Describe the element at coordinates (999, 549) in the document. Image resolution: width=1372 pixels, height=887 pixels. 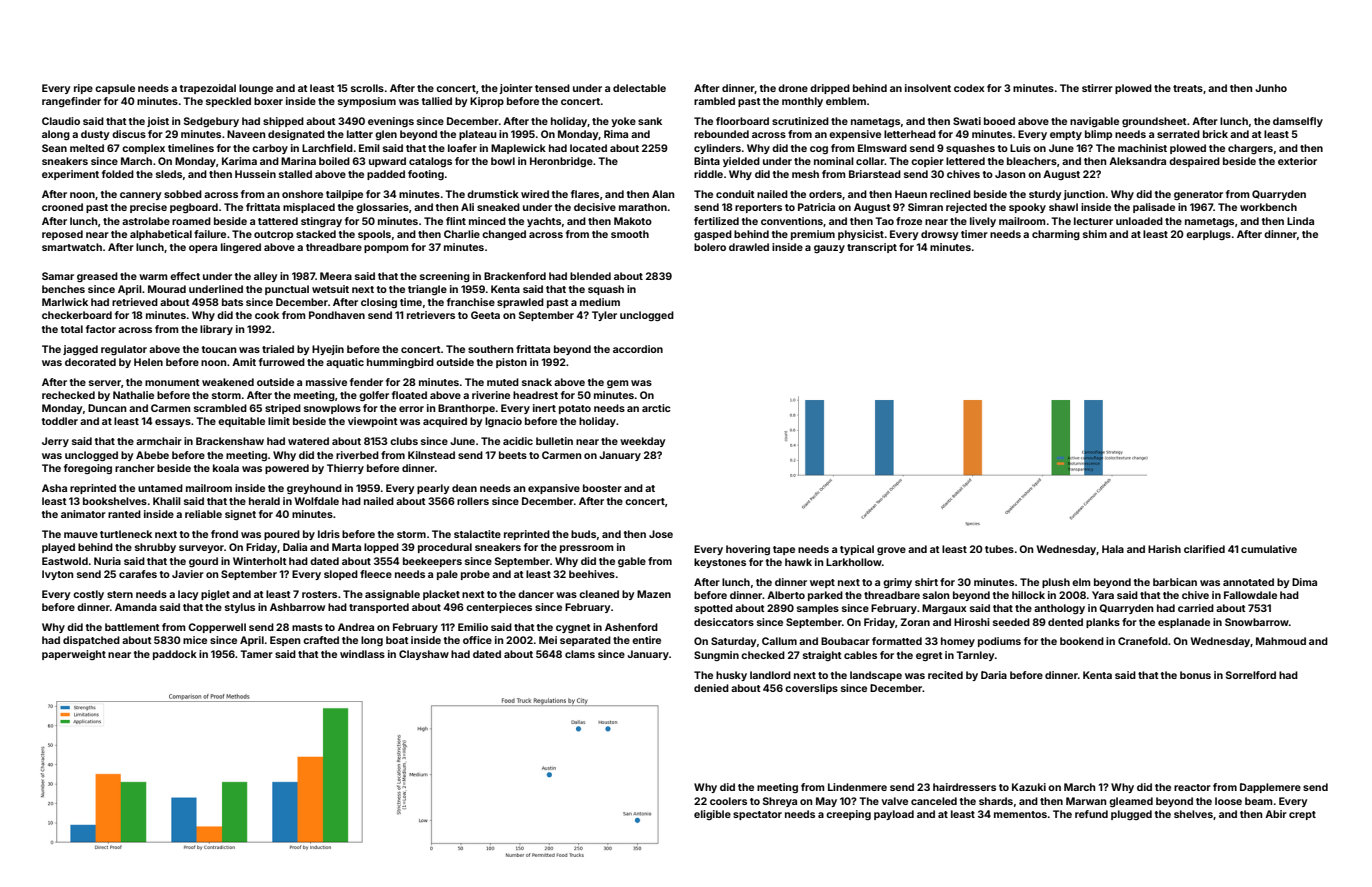
I see `tubes` at that location.
